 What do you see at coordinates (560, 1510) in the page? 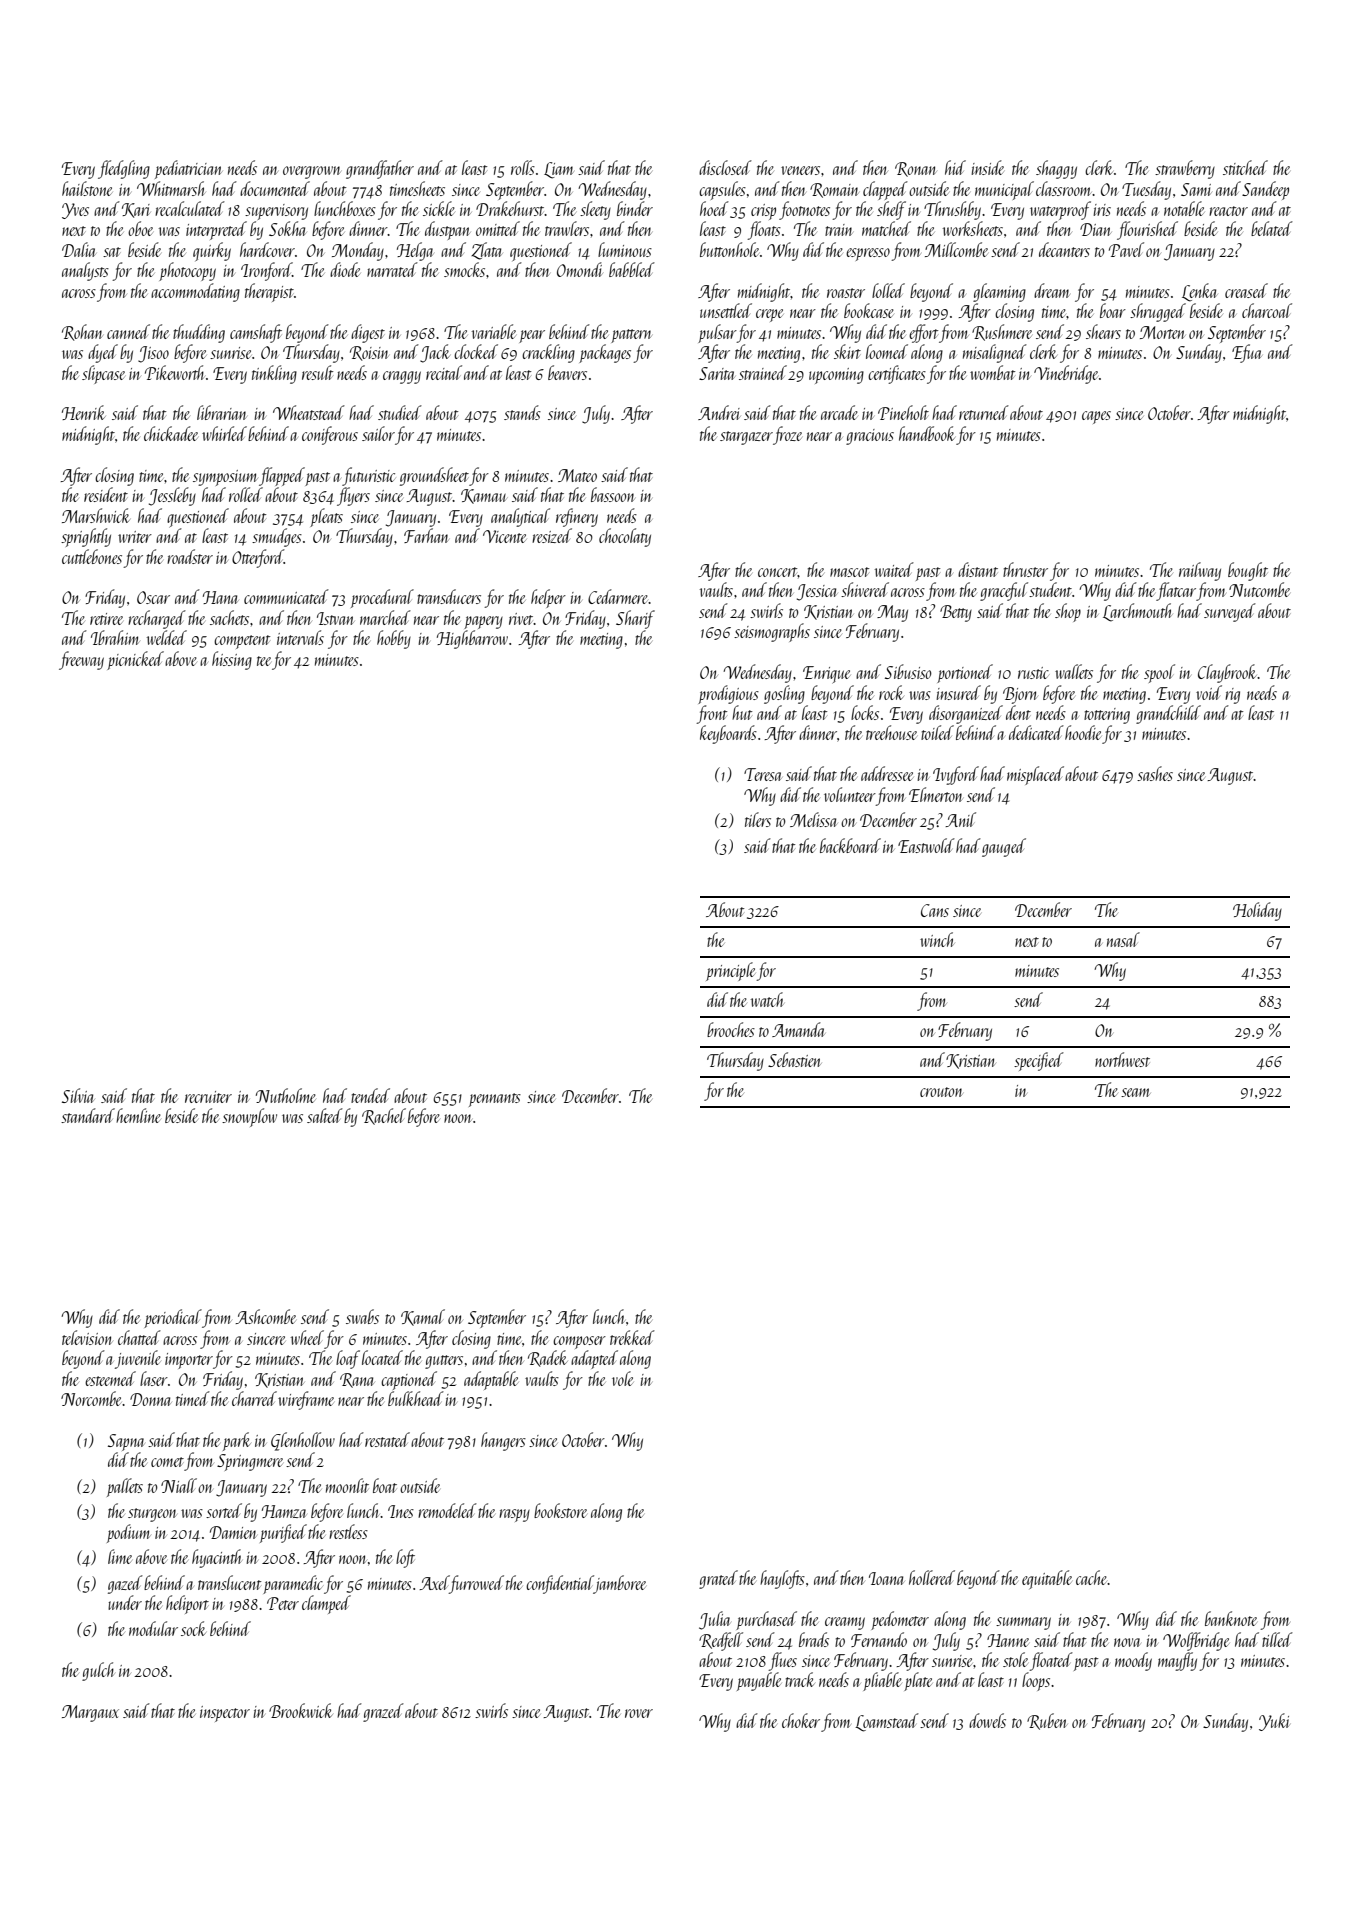
I see `bookstore` at bounding box center [560, 1510].
